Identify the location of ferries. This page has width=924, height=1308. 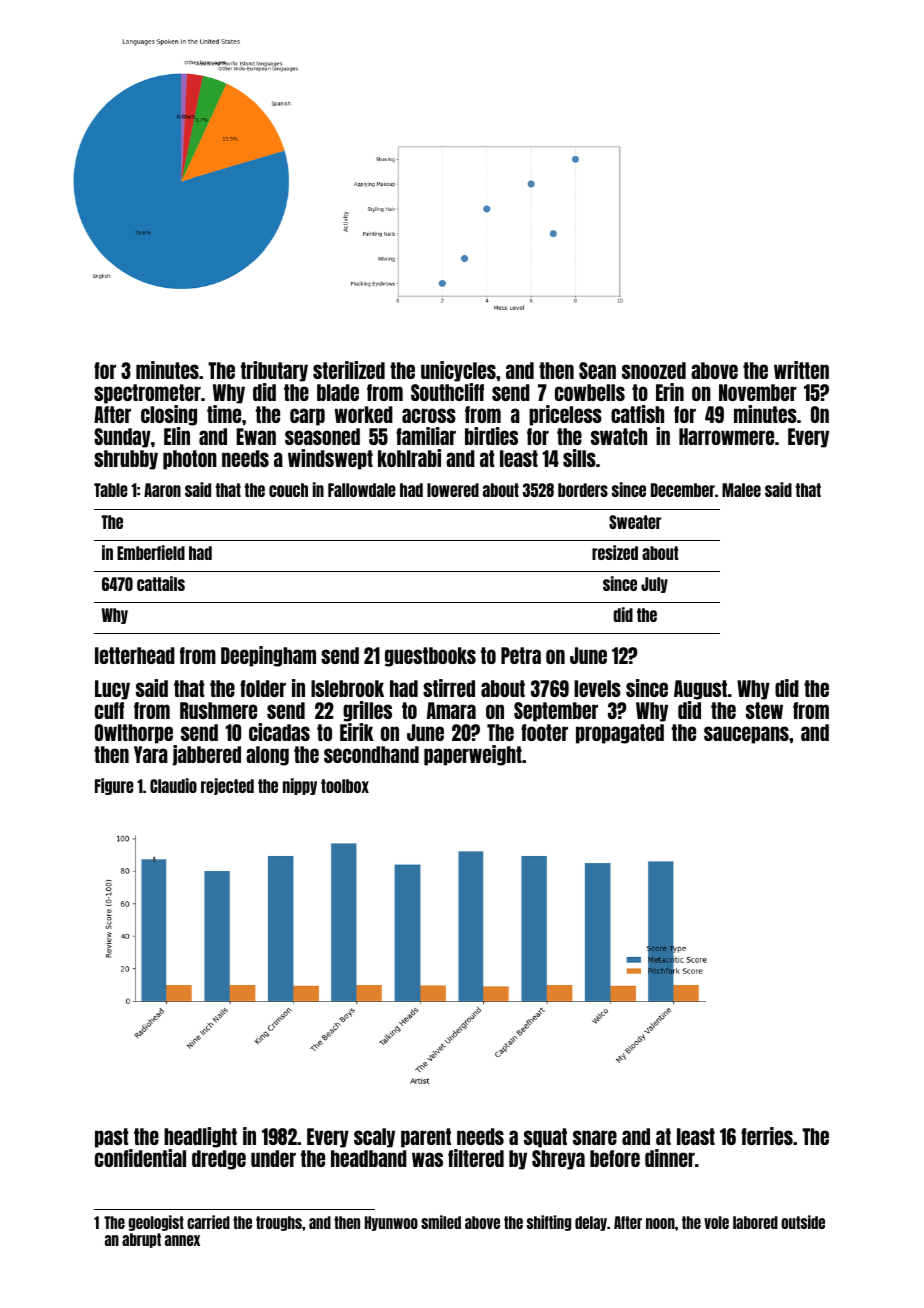
(767, 1136).
